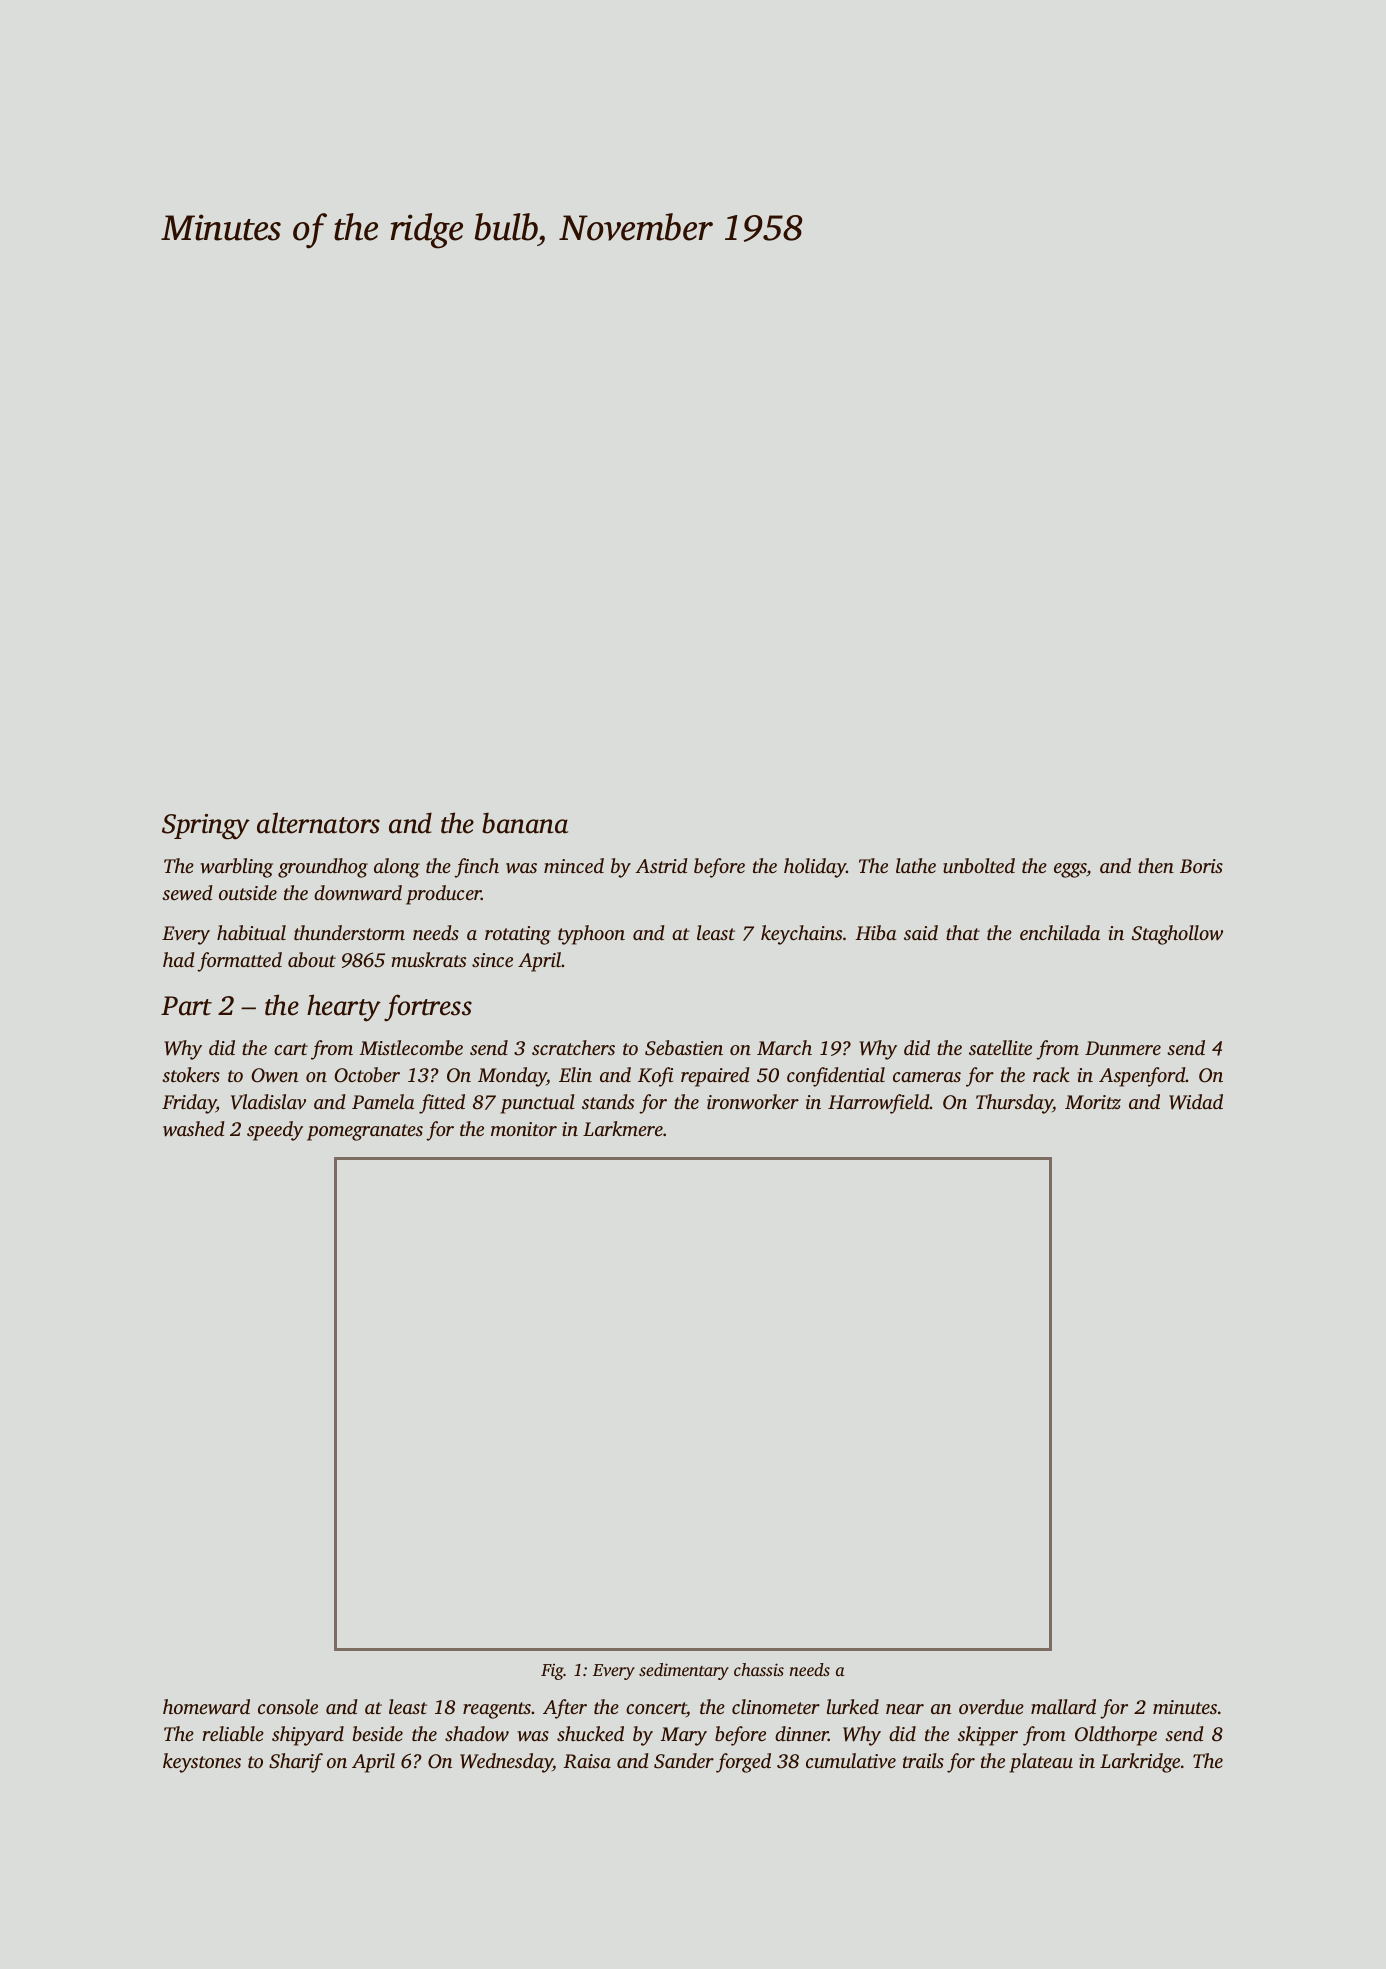  What do you see at coordinates (288, 1706) in the image?
I see `console` at bounding box center [288, 1706].
